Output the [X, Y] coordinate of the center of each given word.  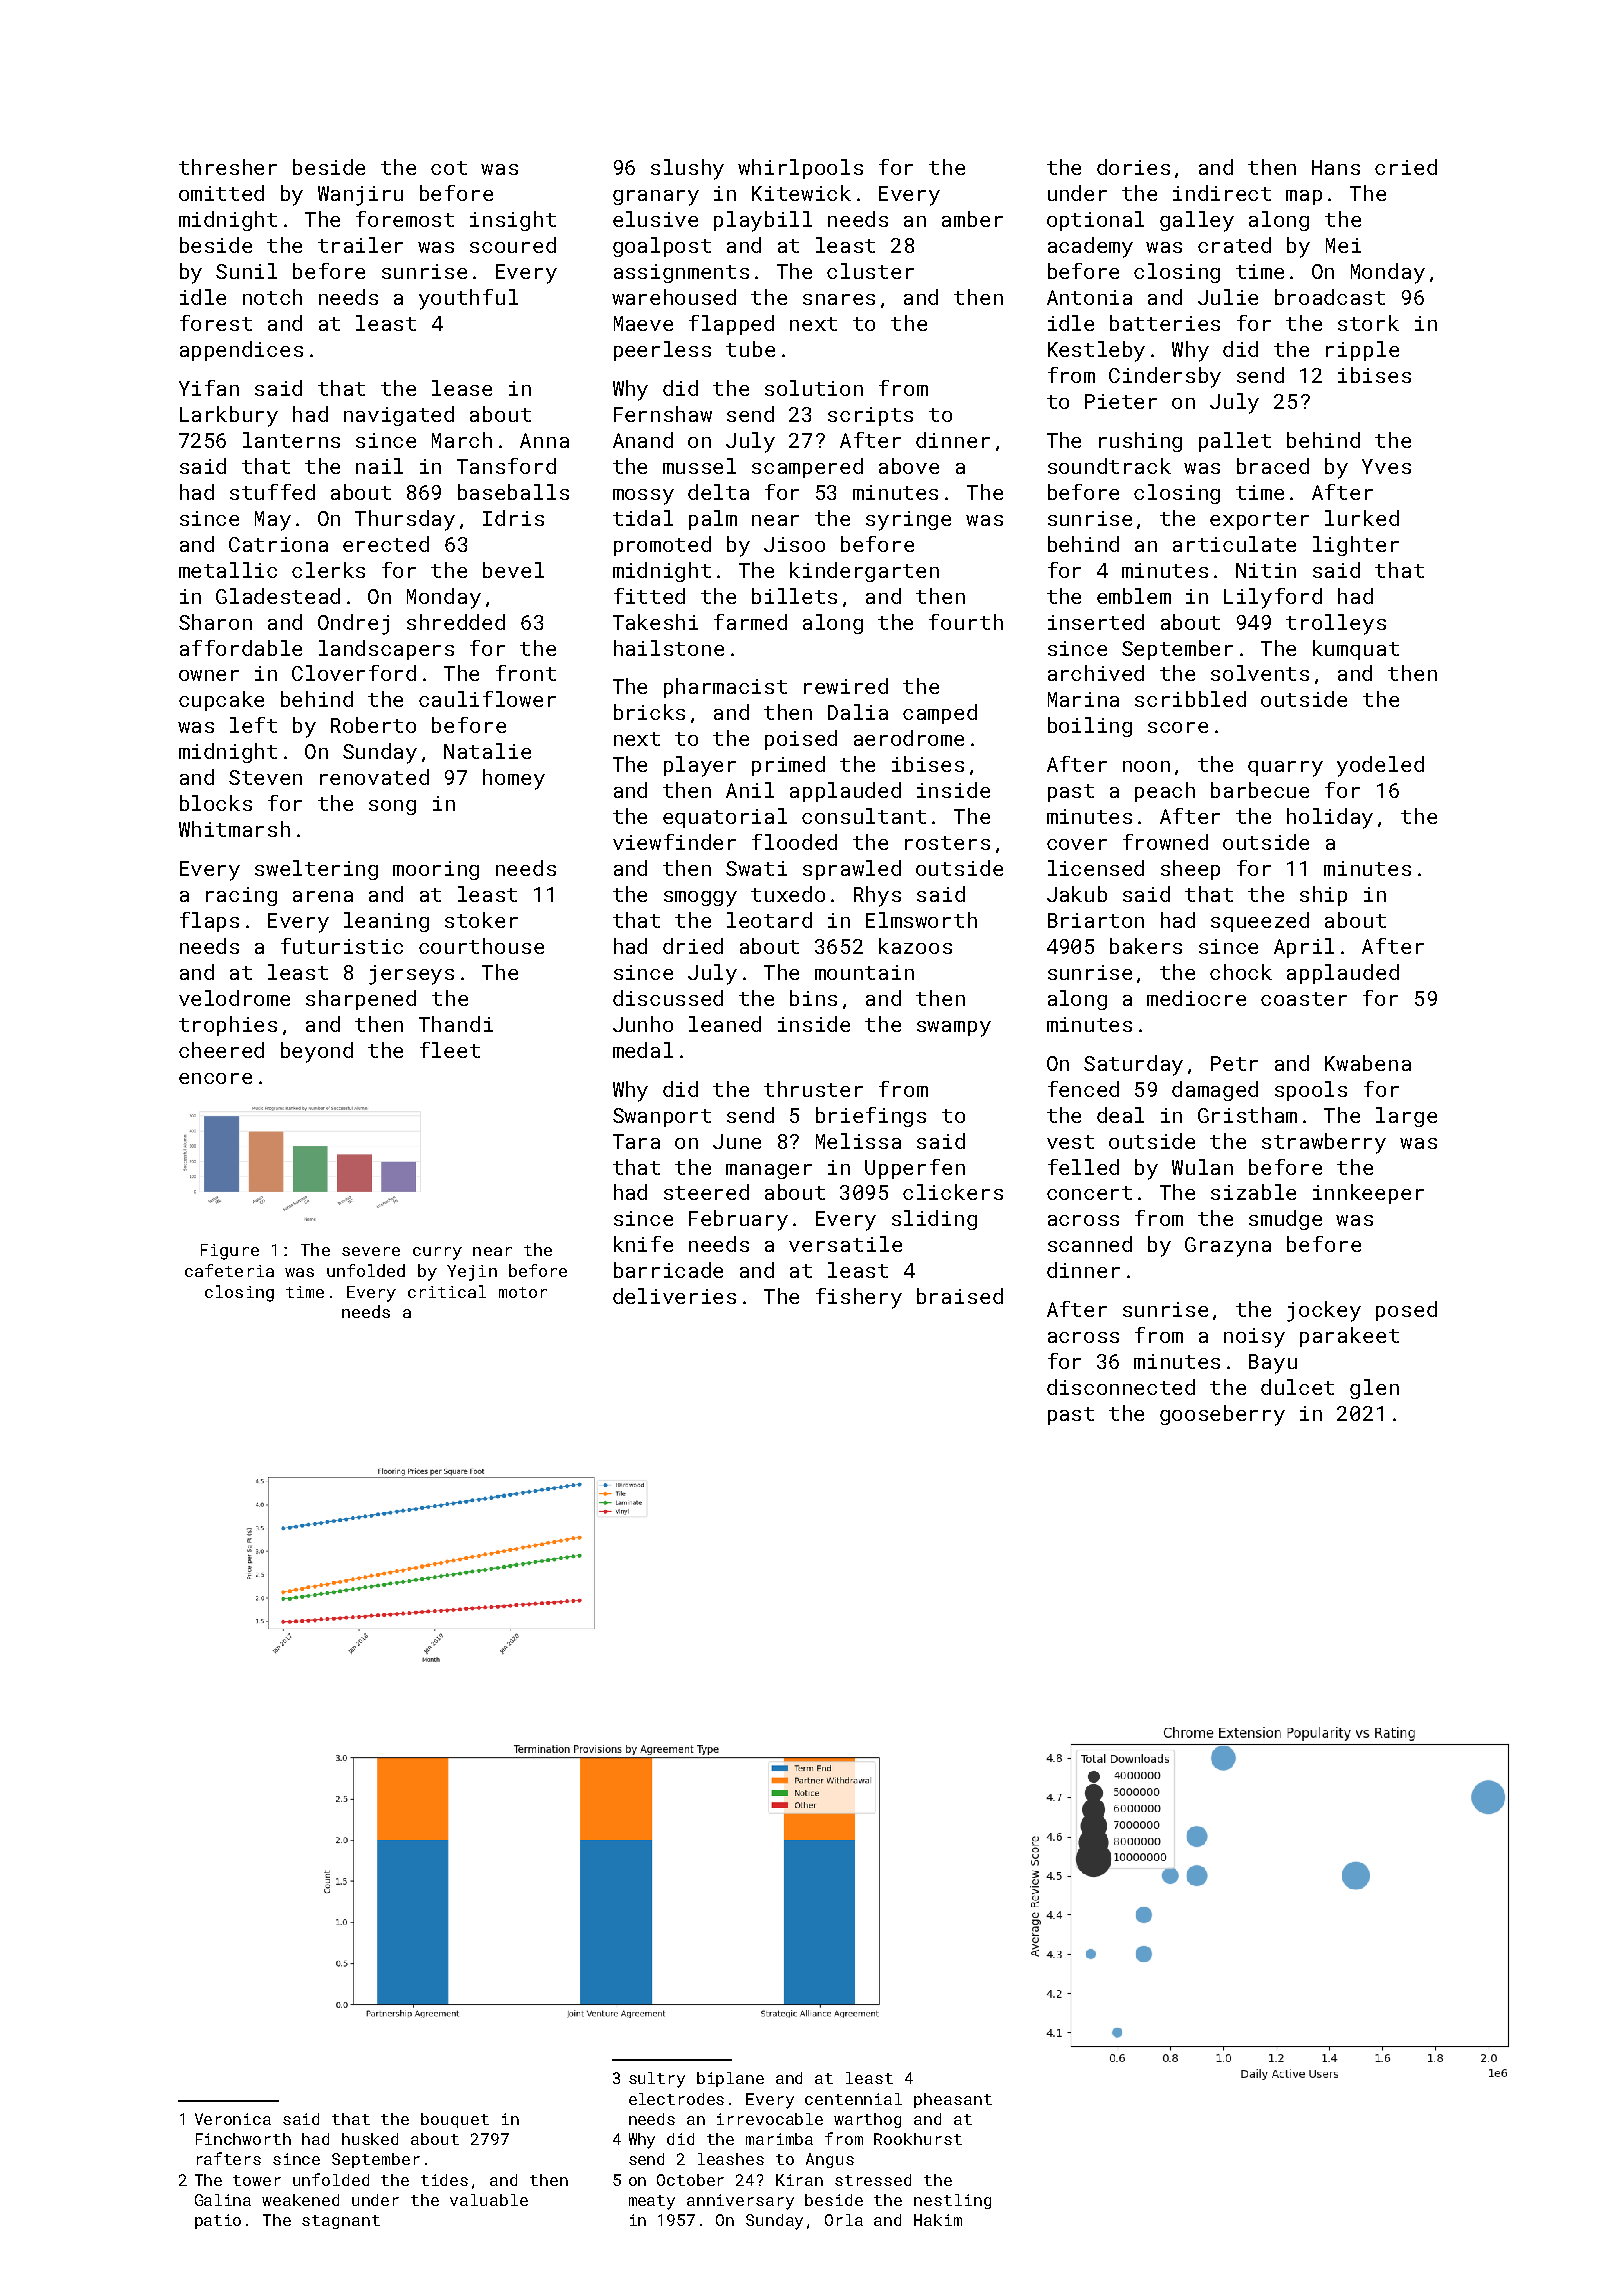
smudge [1285, 1220]
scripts [870, 416]
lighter [1356, 546]
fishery [859, 1298]
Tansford [506, 466]
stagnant [341, 2222]
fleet [450, 1050]
